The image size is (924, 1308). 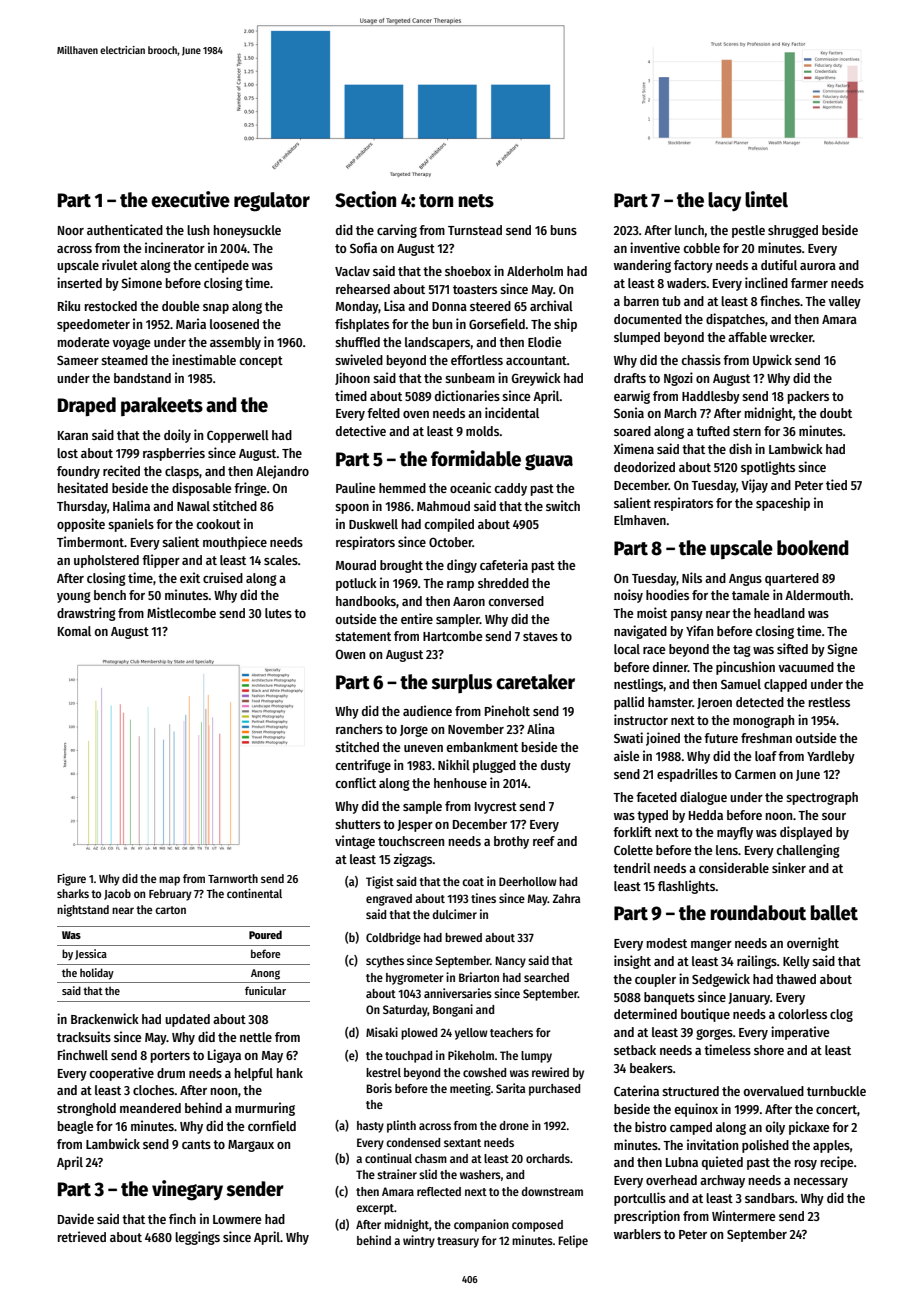 I want to click on lush, so click(x=198, y=230).
